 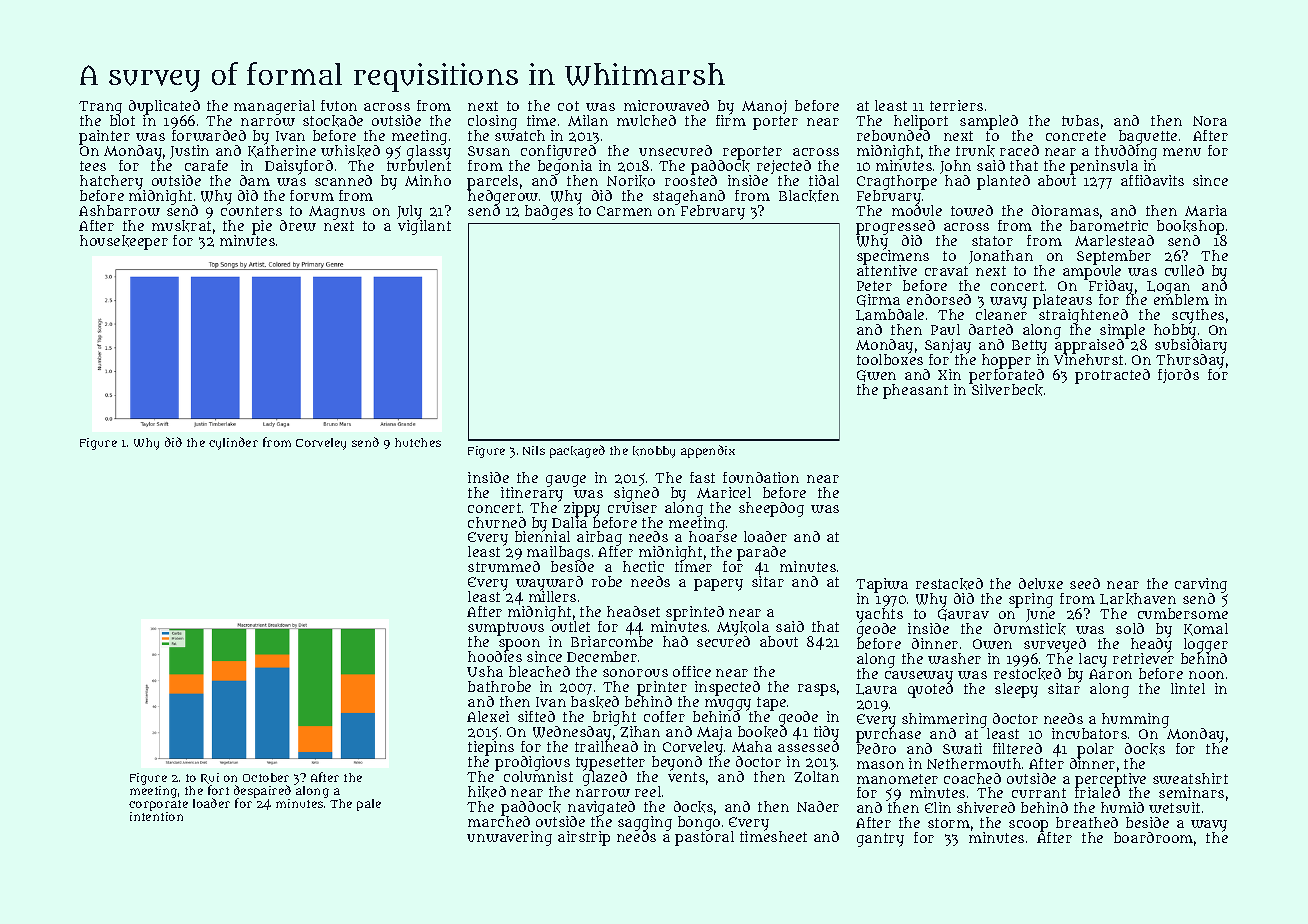 I want to click on Nora, so click(x=1210, y=121).
